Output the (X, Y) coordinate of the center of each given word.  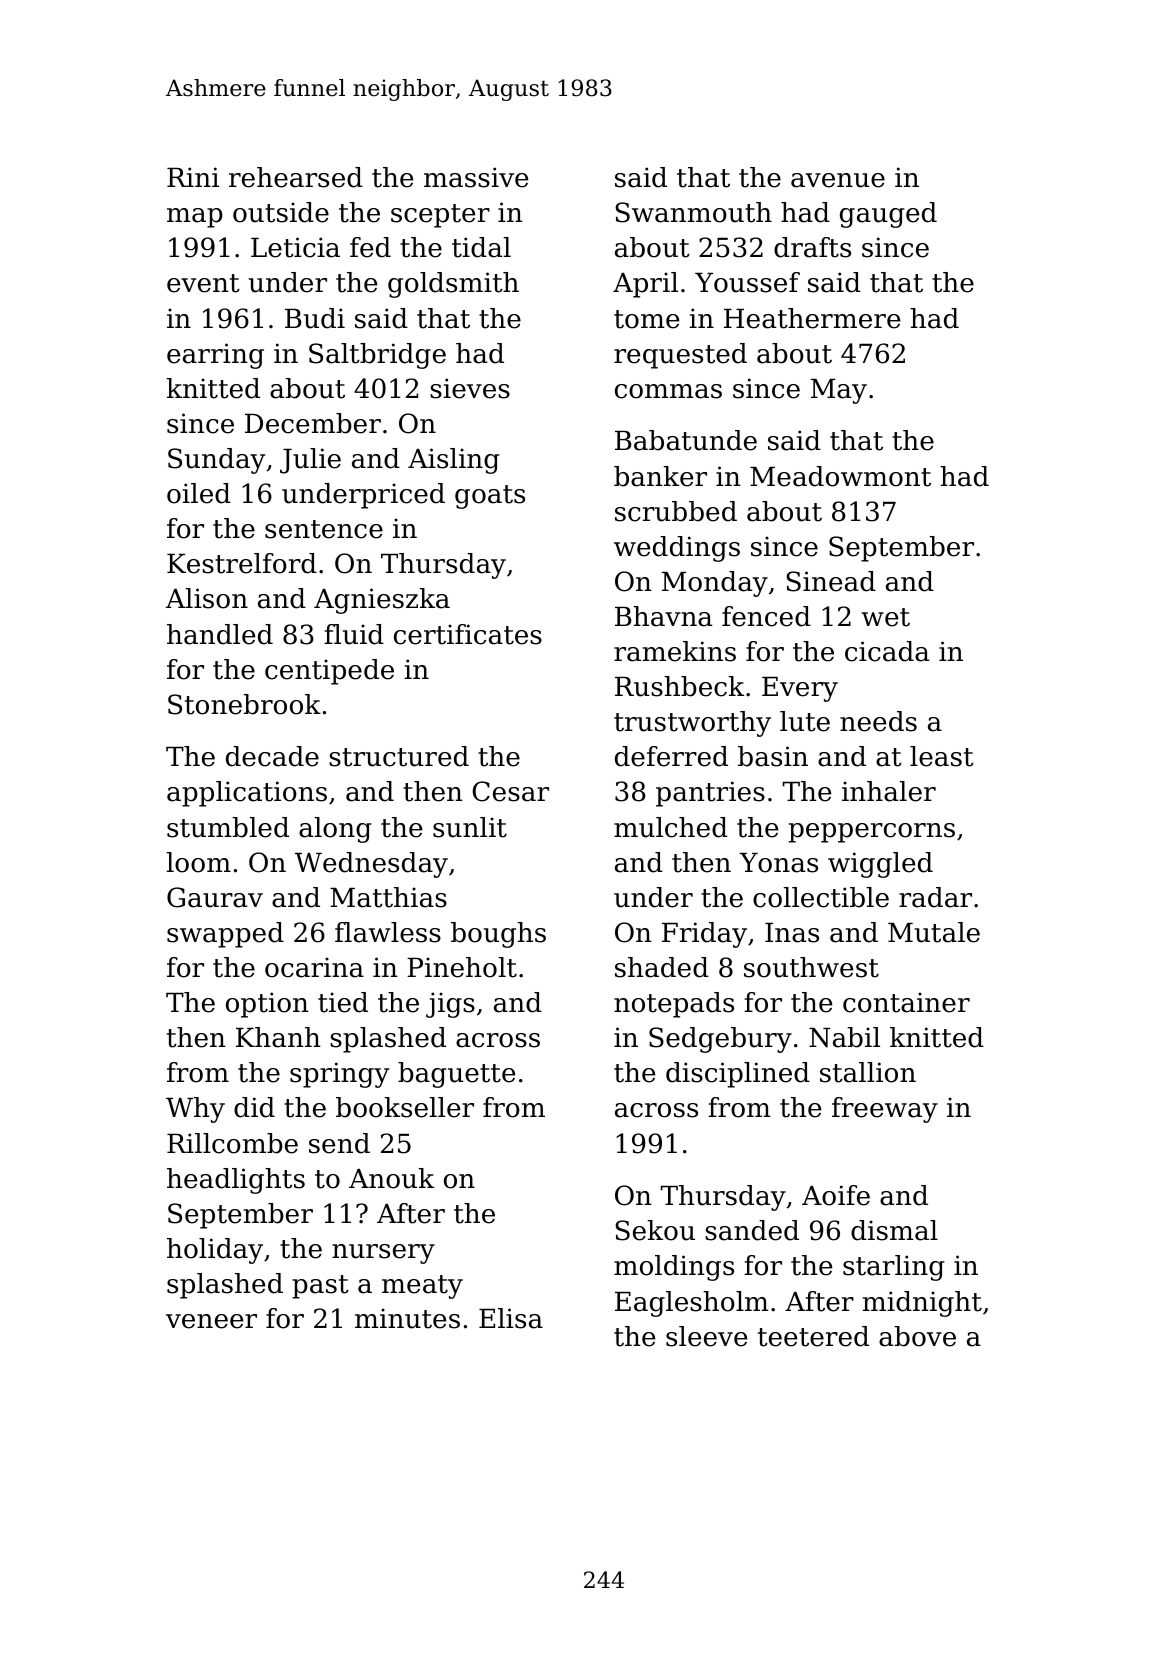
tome (646, 319)
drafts (812, 247)
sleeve (706, 1336)
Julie (310, 461)
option (267, 1005)
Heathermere (812, 318)
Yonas (778, 863)
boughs (498, 935)
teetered (813, 1336)
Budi (315, 318)
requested (680, 356)
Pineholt (462, 967)
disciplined (738, 1075)
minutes (407, 1318)
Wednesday (371, 865)
